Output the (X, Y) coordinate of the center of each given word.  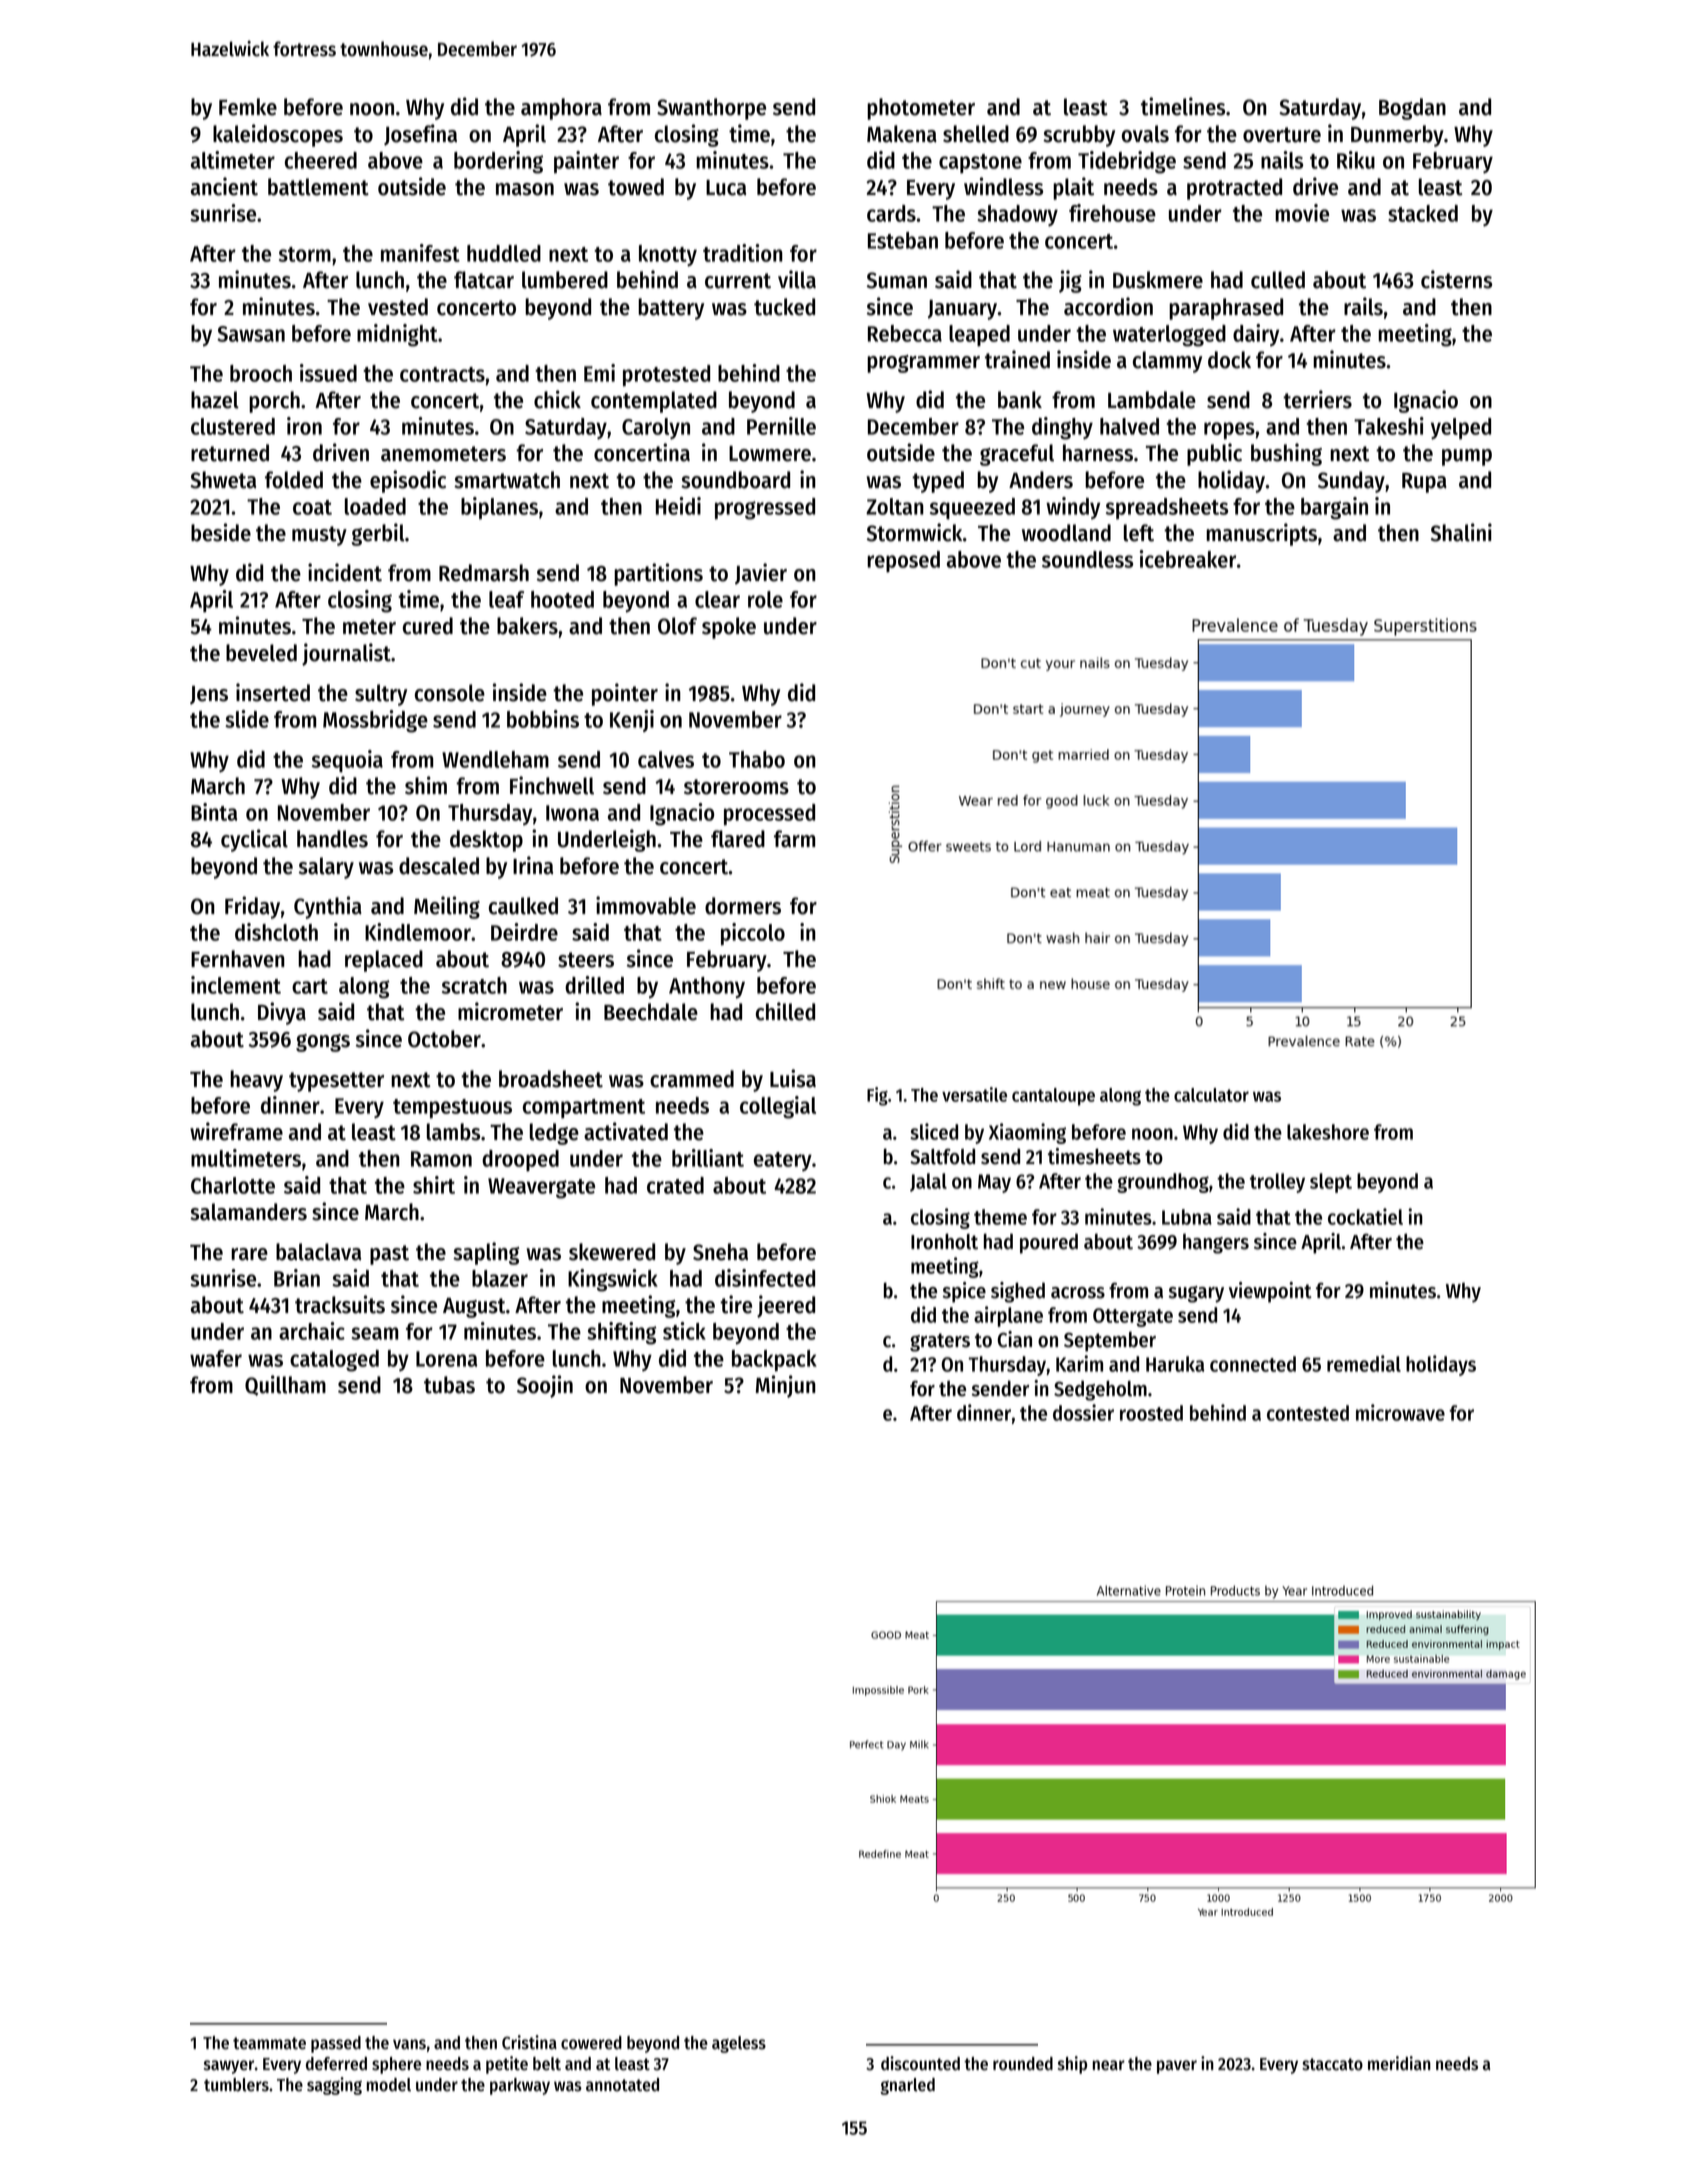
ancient (224, 186)
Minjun (786, 1386)
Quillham (285, 1385)
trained (1017, 359)
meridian (1399, 2063)
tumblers (236, 2085)
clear (717, 599)
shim (426, 785)
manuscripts (1261, 534)
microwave (1400, 1412)
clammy (1167, 362)
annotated (622, 2085)
